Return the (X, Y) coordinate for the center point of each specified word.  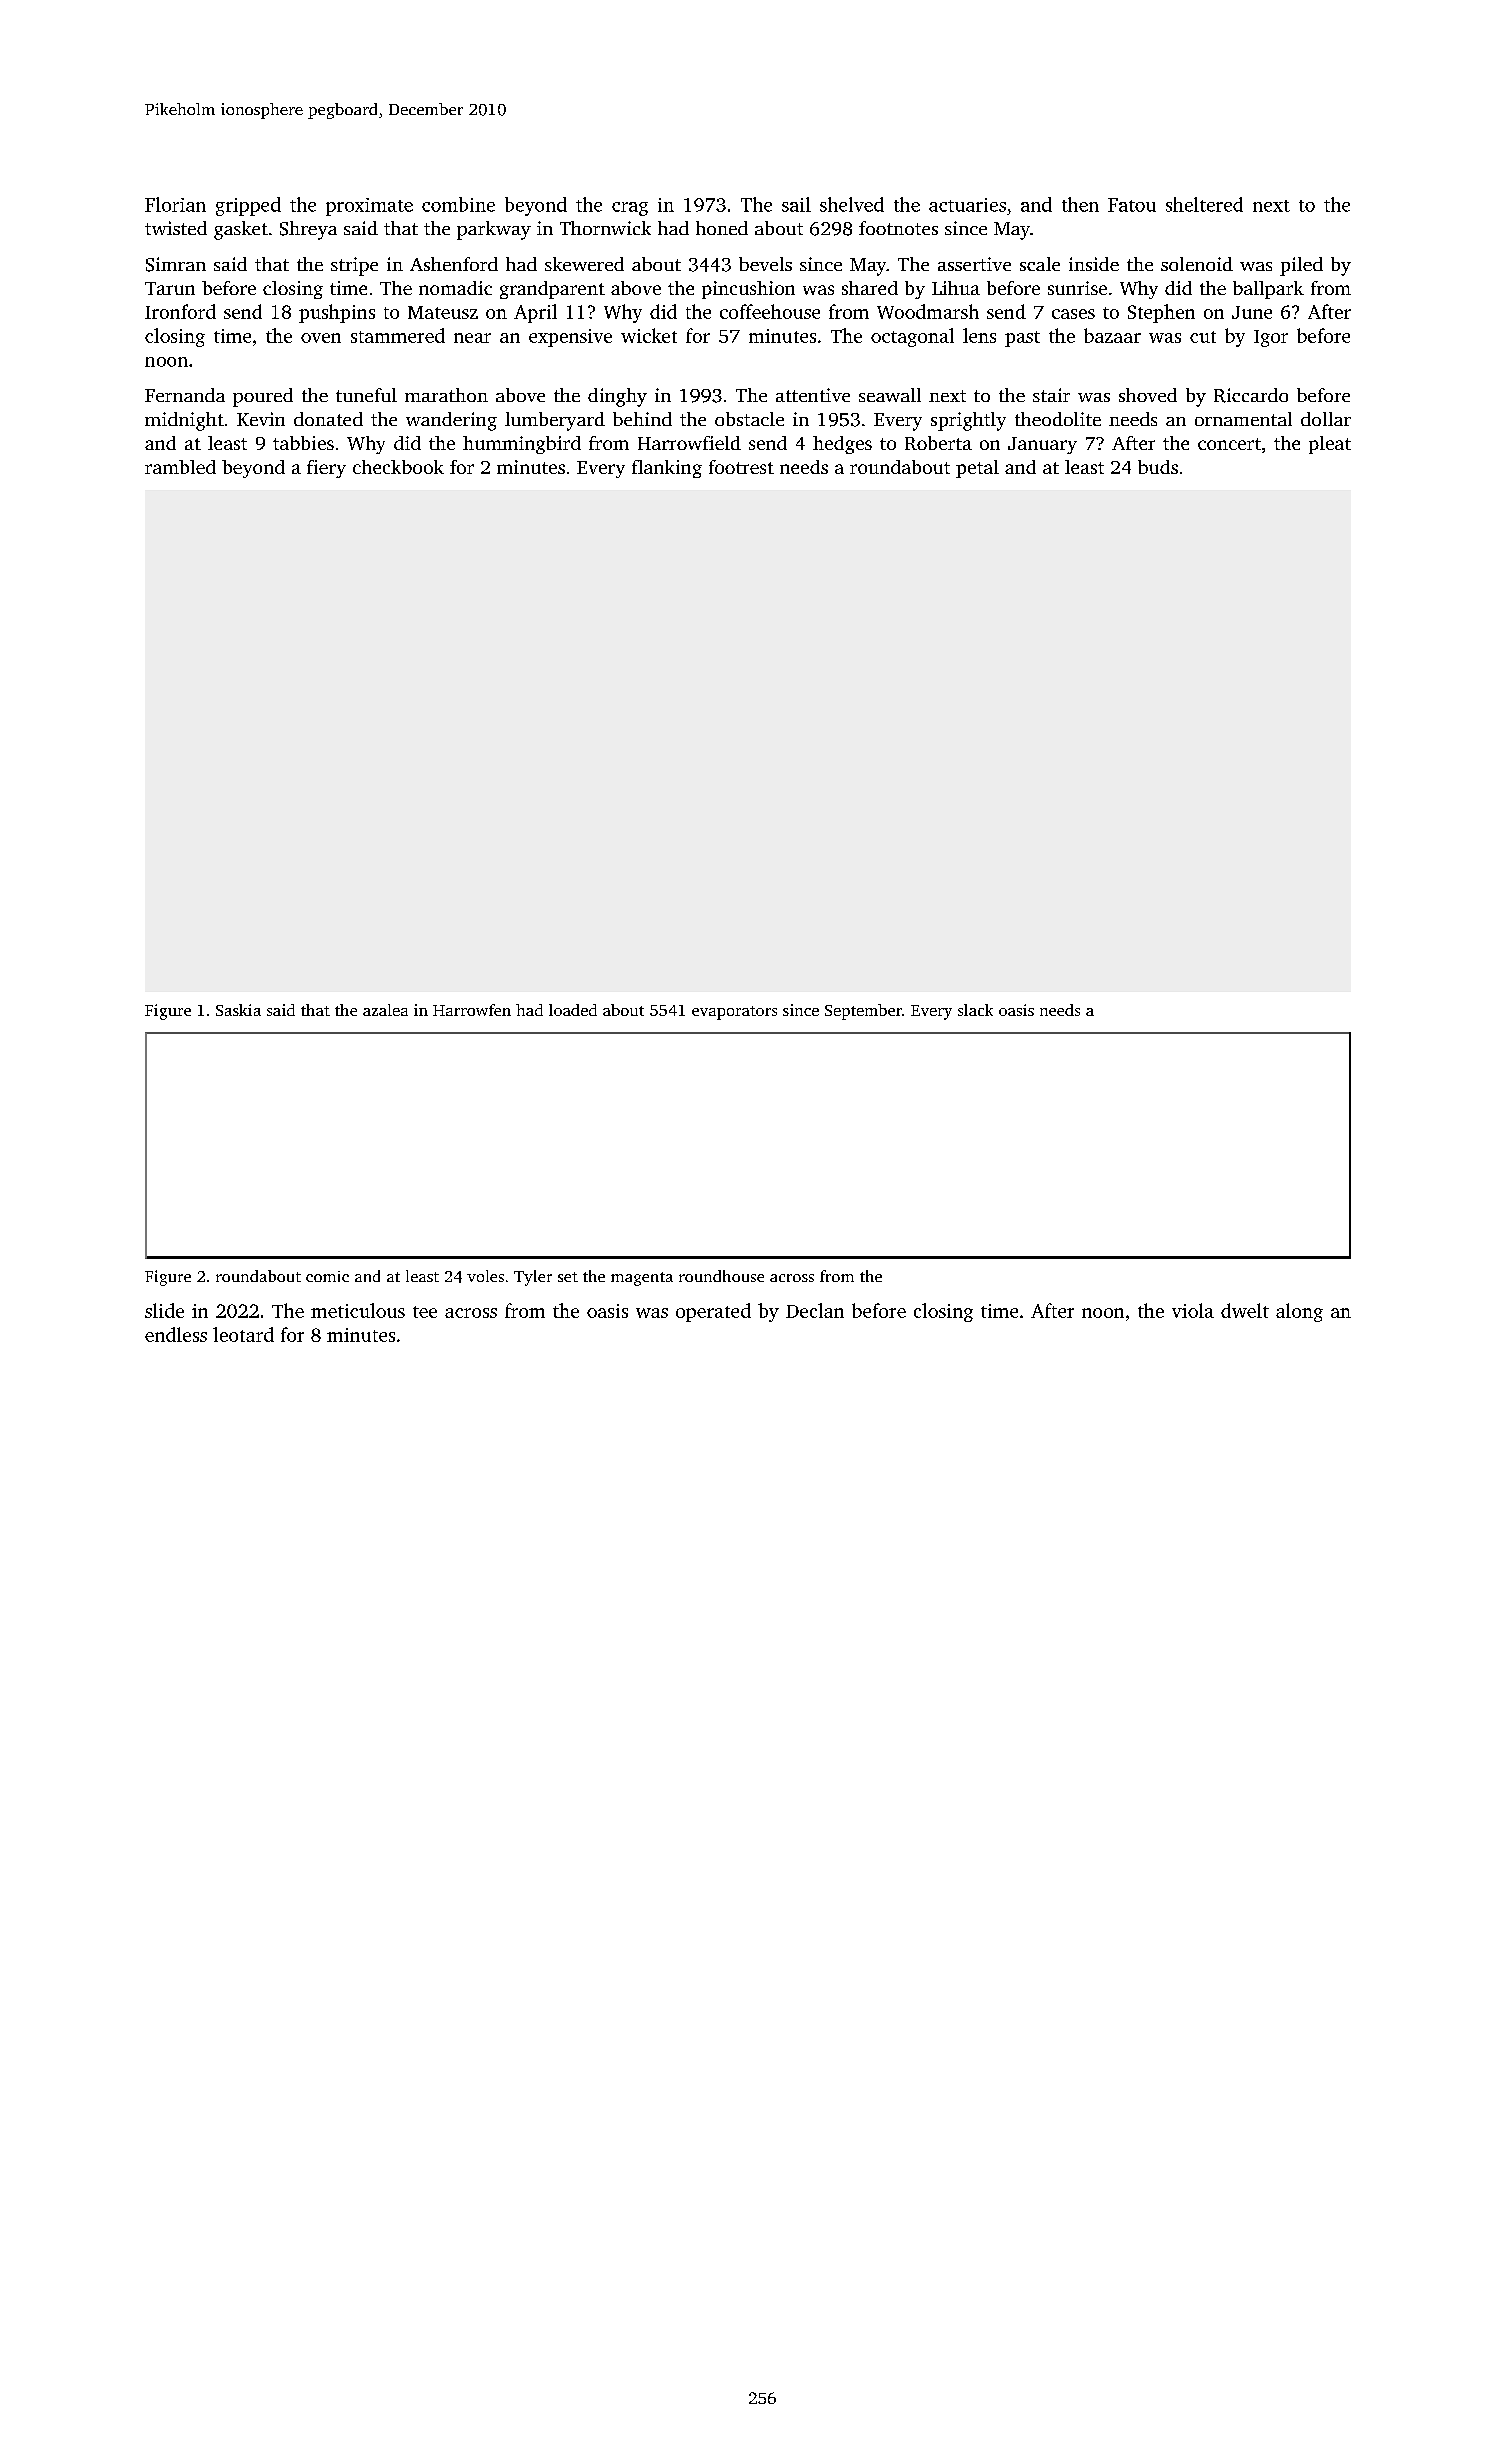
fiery (326, 469)
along (1299, 1312)
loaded (573, 1010)
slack (975, 1010)
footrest (741, 467)
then (1080, 204)
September (863, 1012)
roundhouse (721, 1276)
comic (327, 1276)
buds (1158, 467)
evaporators (734, 1013)
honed (722, 228)
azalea (385, 1010)
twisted (176, 228)
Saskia (238, 1010)
